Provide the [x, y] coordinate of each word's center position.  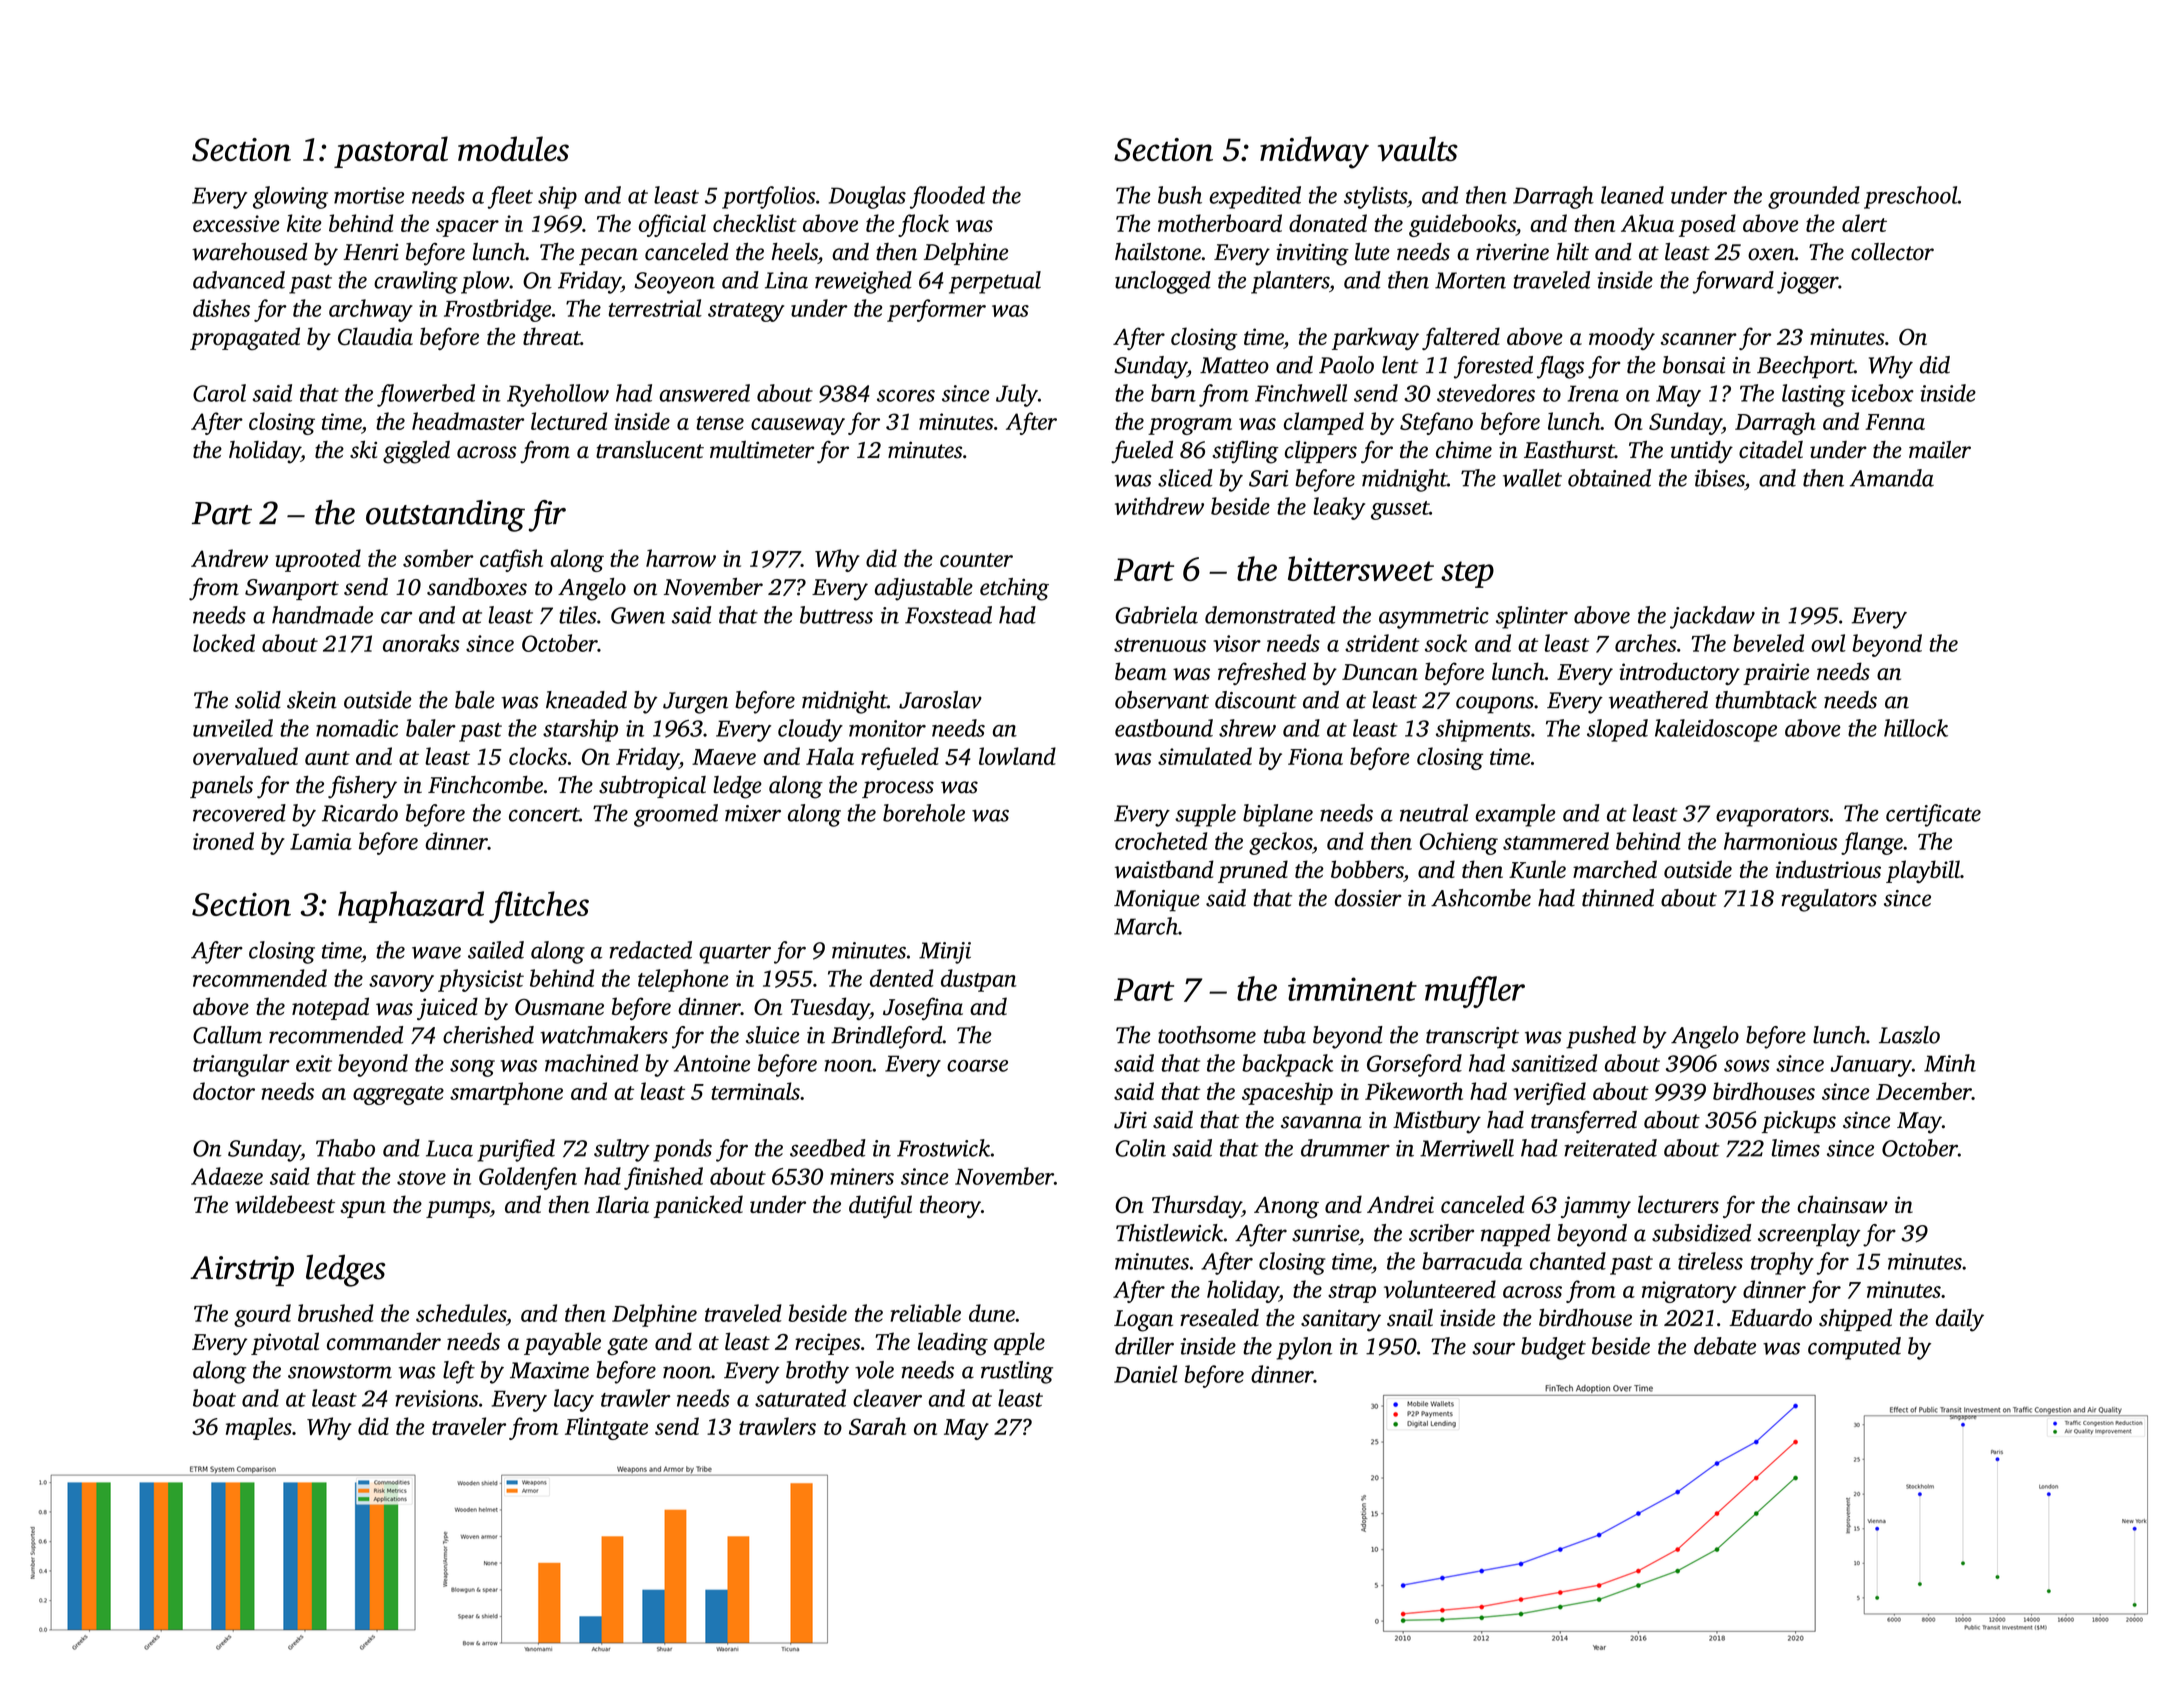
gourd [262, 1315]
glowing [290, 197]
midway [1314, 152]
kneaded [586, 700]
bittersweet [1361, 568]
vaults [1418, 149]
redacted [651, 950]
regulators [1829, 900]
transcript [1472, 1038]
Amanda [1892, 478]
